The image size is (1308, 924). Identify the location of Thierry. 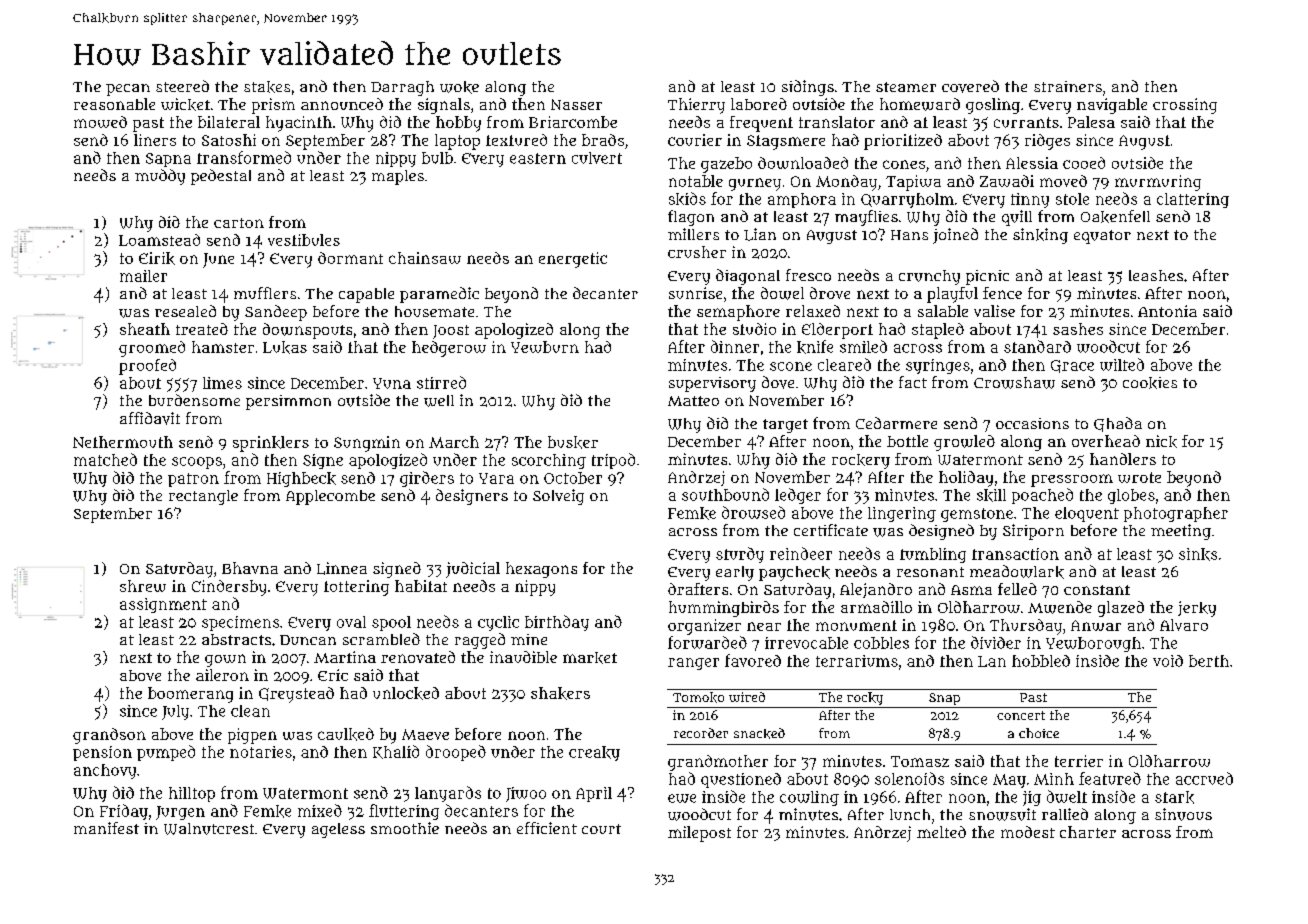
(696, 106).
